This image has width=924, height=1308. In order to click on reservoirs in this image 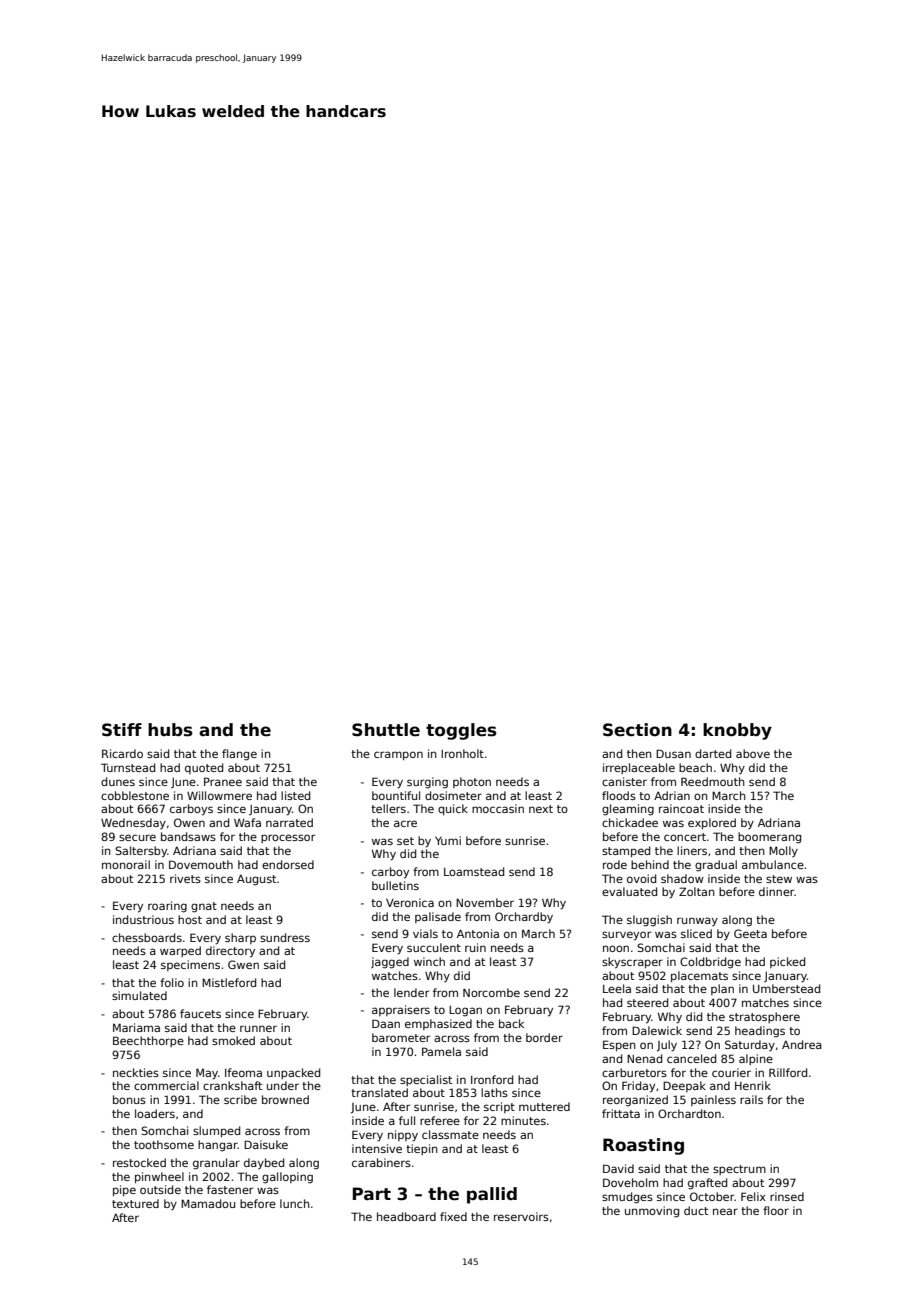, I will do `click(521, 1216)`.
